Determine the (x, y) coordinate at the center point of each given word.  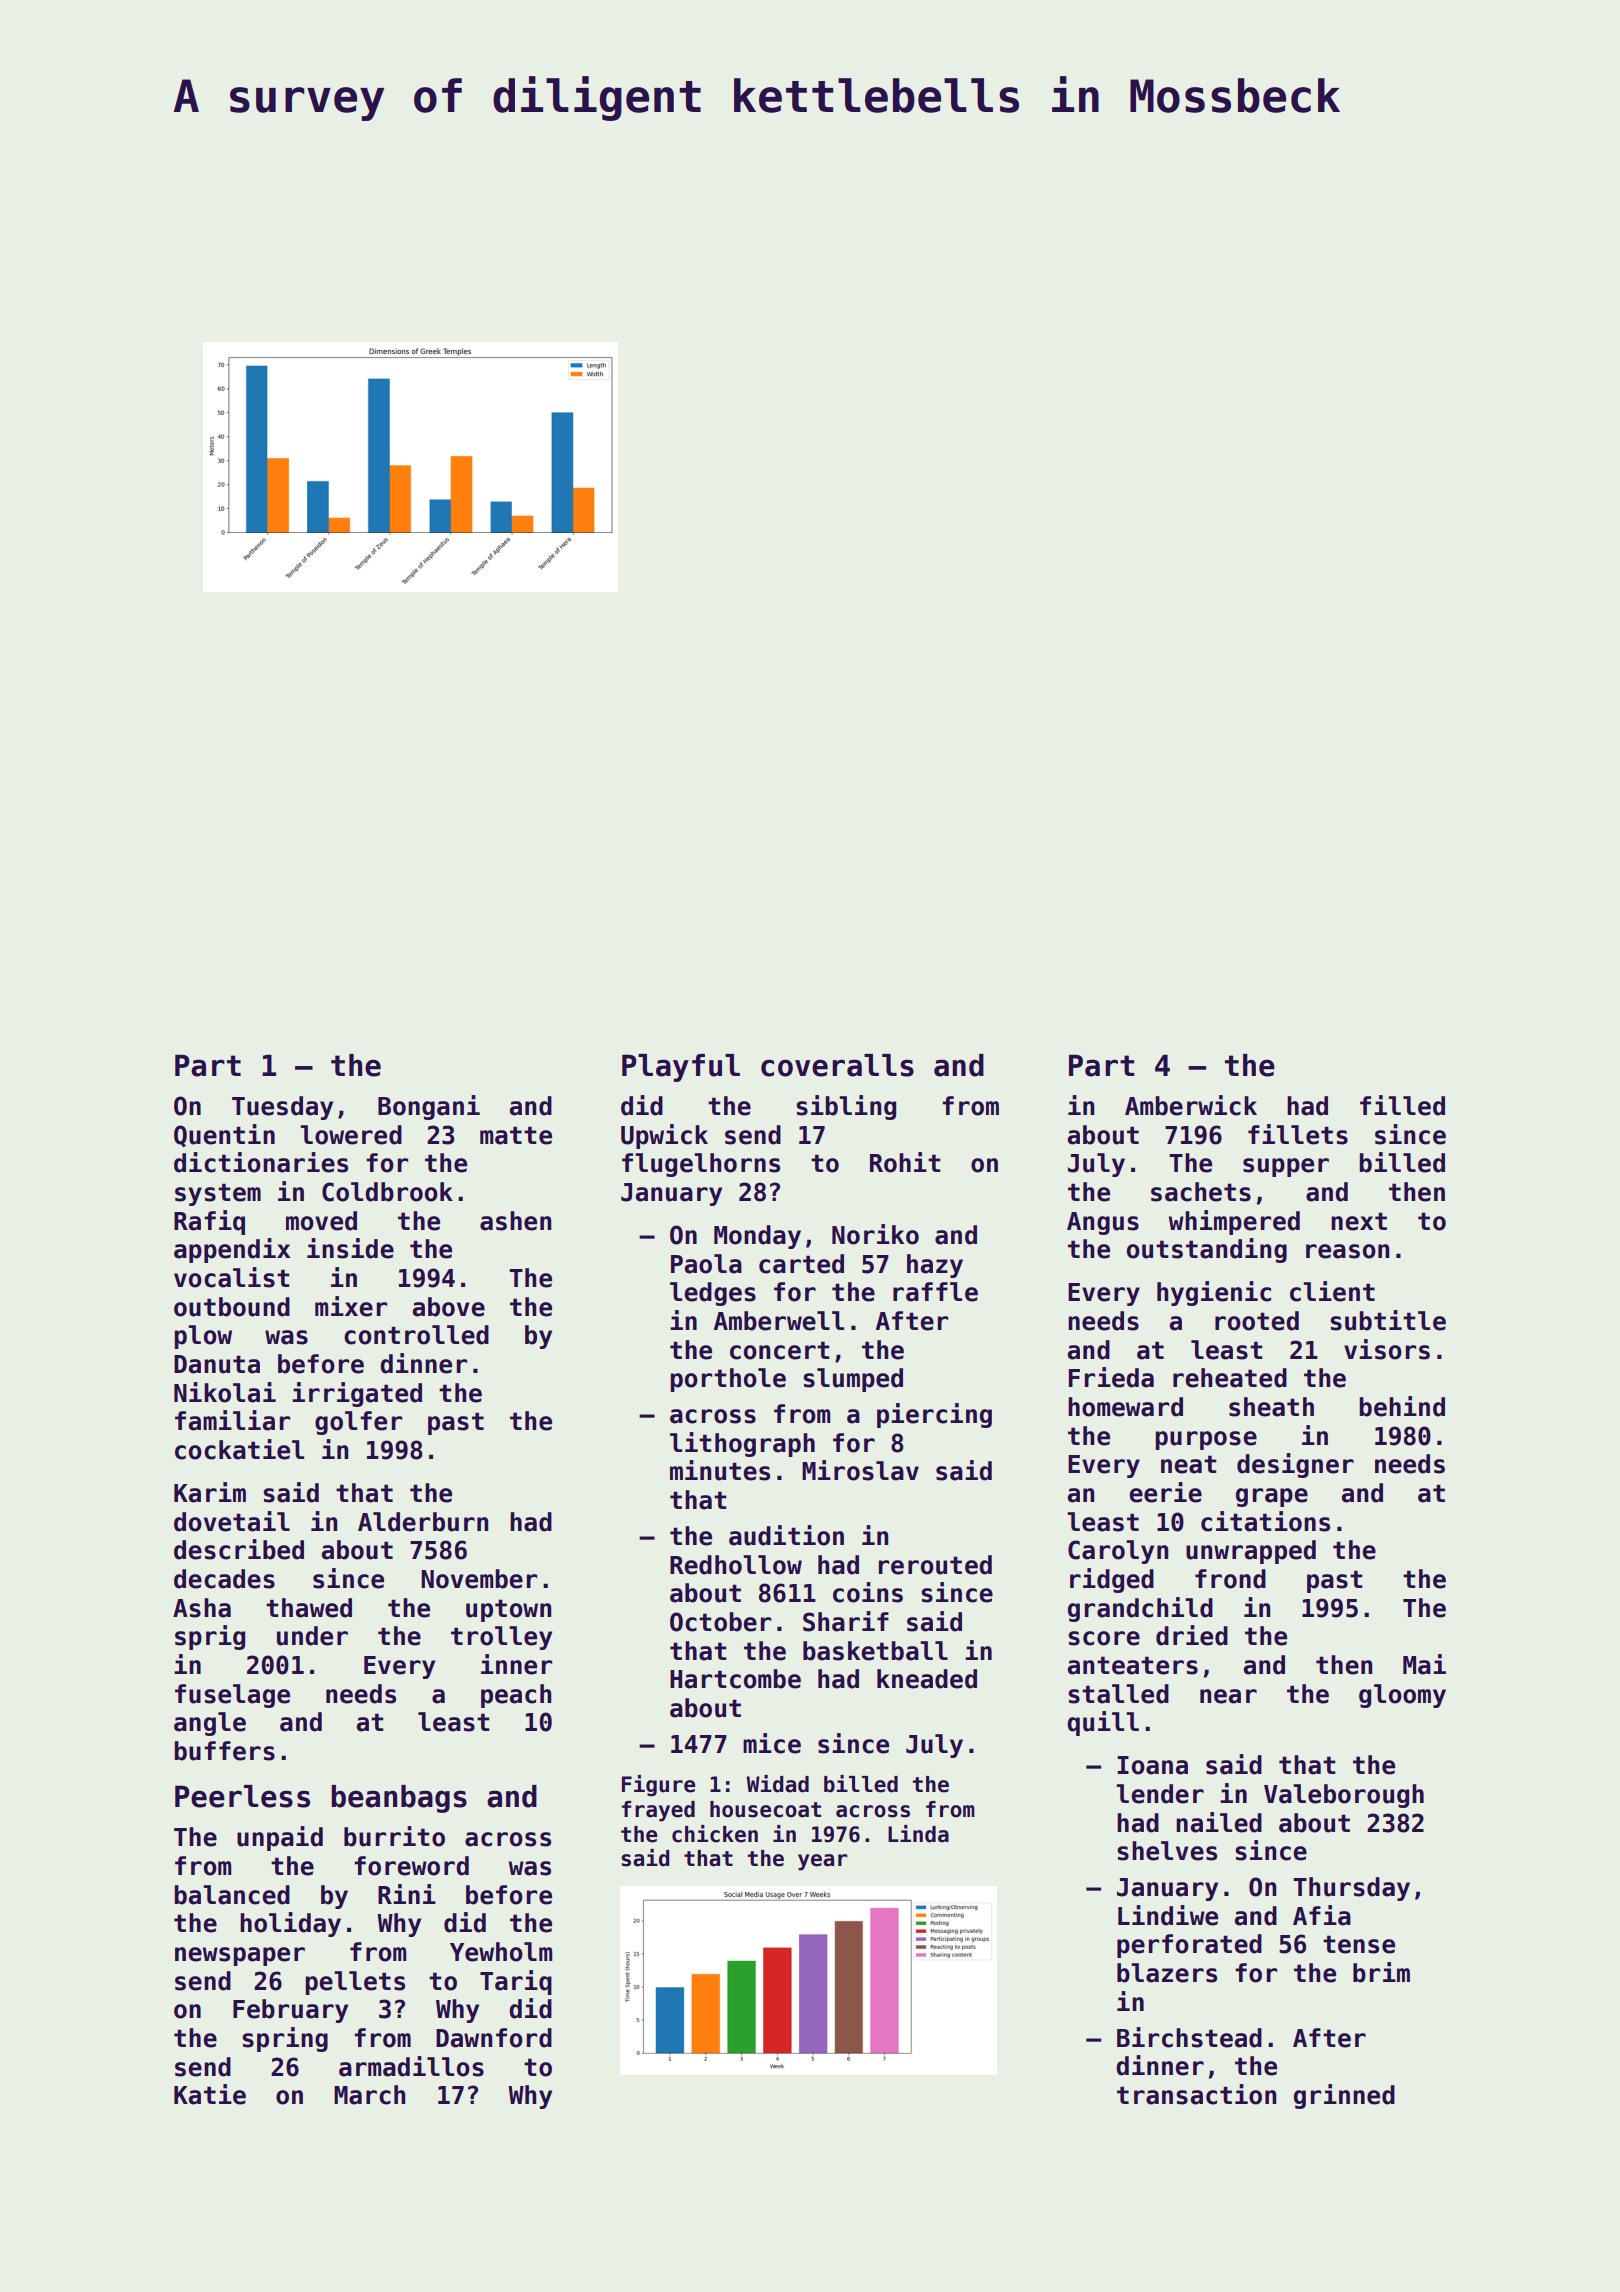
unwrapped (1251, 1552)
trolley (501, 1638)
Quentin (224, 1135)
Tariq (516, 1982)
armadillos (411, 2066)
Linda (918, 1834)
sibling (846, 1107)
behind (1402, 1406)
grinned (1344, 2096)
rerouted (935, 1565)
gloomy (1402, 1696)
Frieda (1111, 1377)
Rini (407, 1894)
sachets (1201, 1192)
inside (350, 1248)
